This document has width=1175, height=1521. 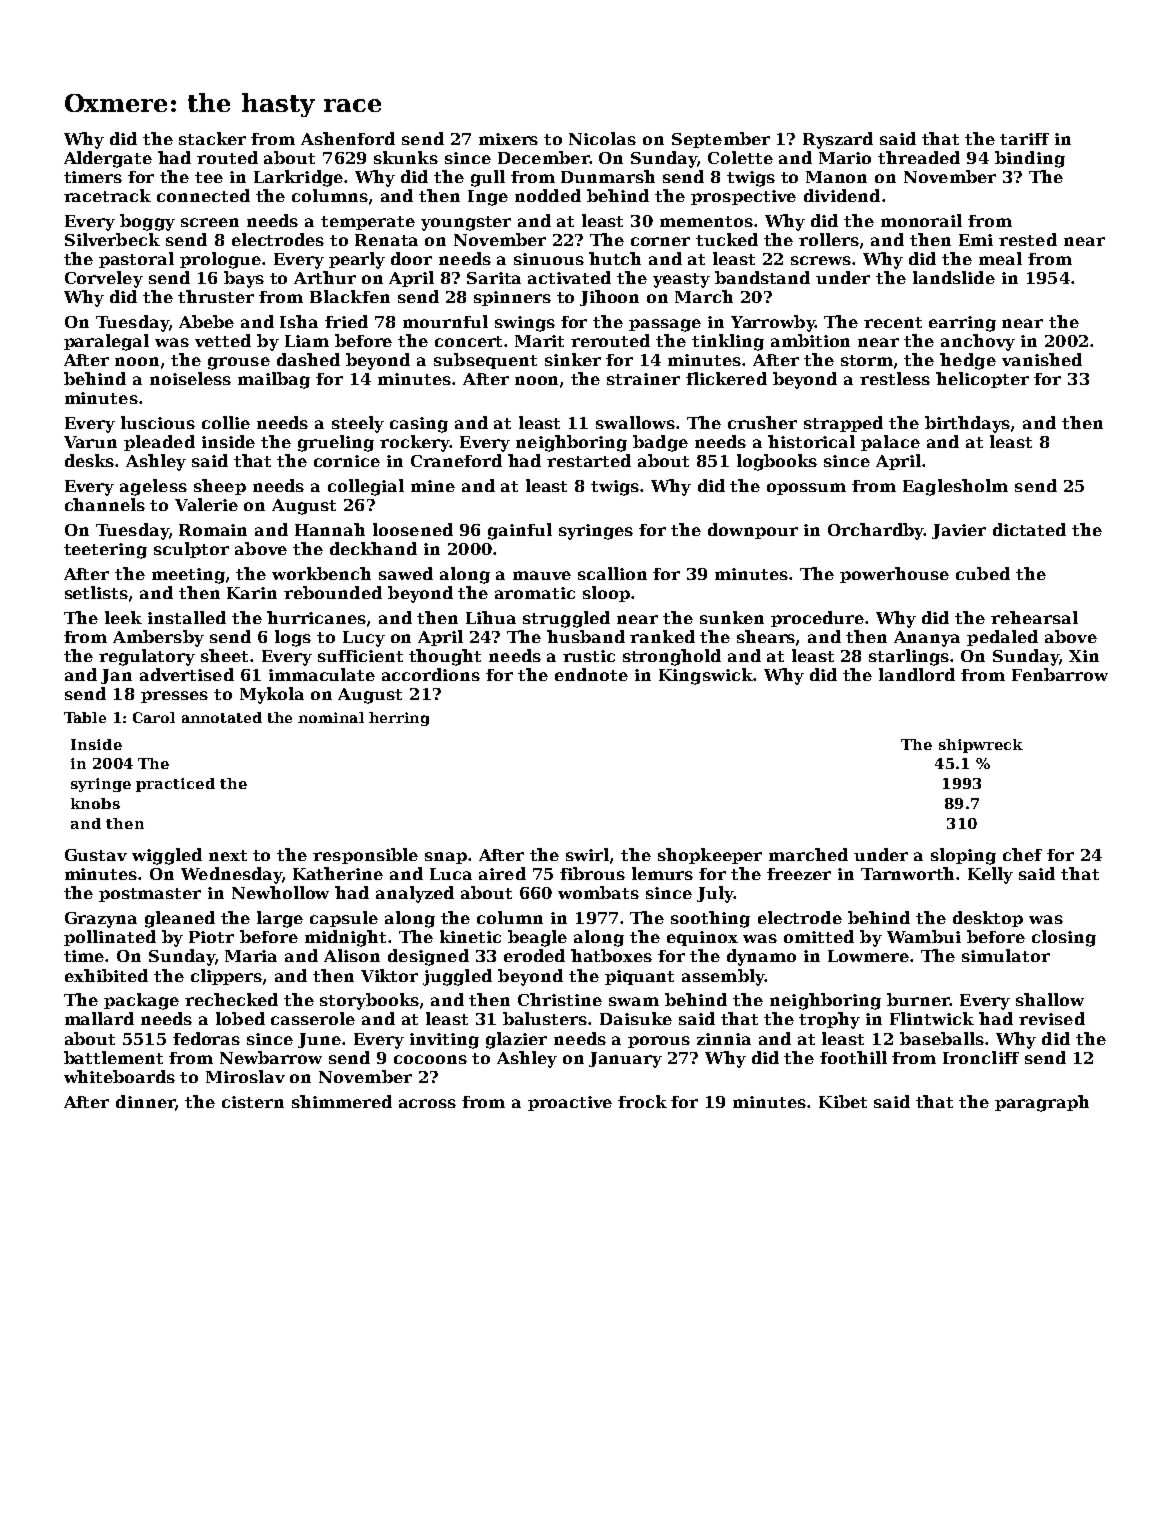 What do you see at coordinates (427, 1103) in the document?
I see `across` at bounding box center [427, 1103].
